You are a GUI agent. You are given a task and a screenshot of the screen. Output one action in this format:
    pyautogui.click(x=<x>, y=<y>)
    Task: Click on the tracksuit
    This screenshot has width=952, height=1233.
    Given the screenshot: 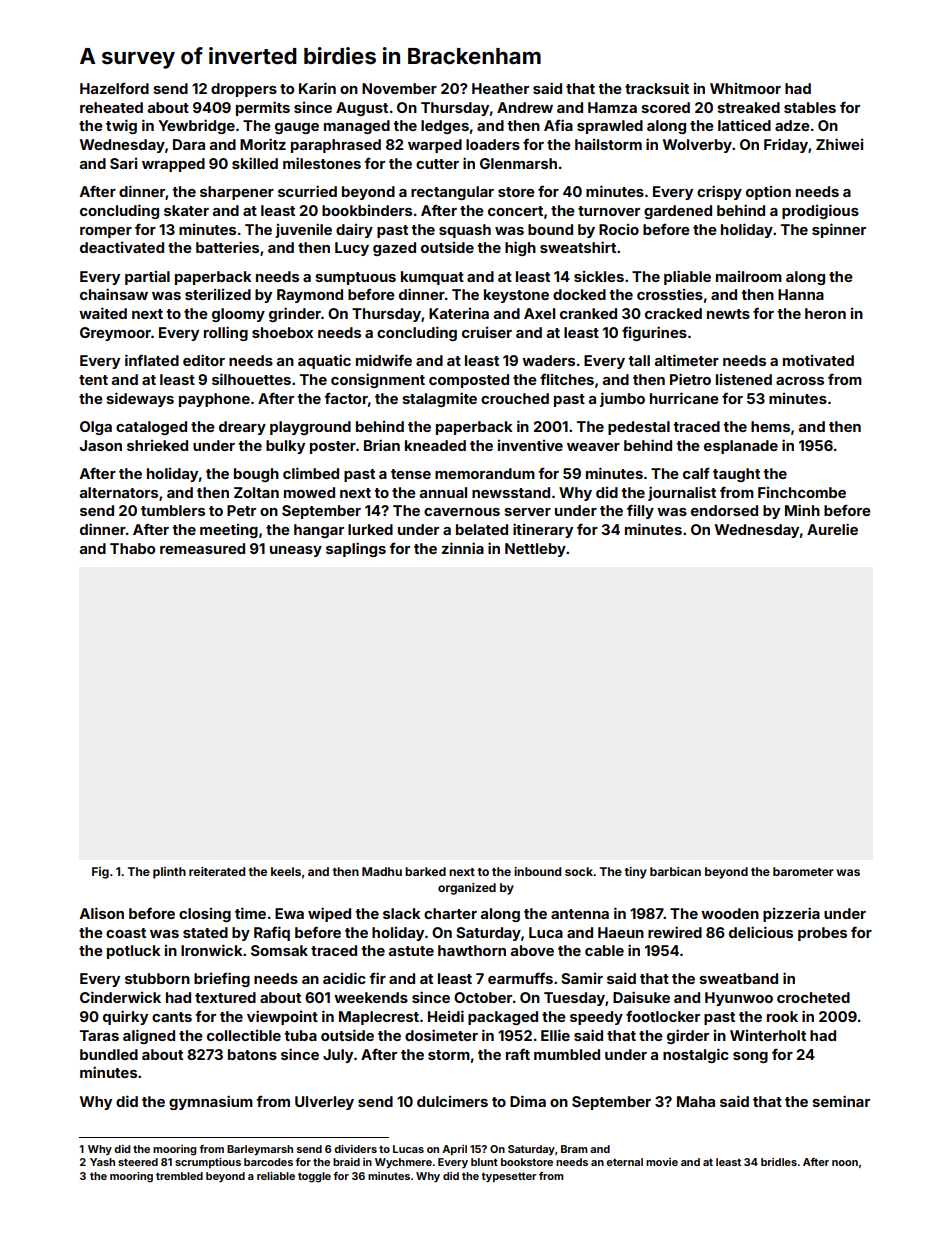 What is the action you would take?
    pyautogui.click(x=657, y=88)
